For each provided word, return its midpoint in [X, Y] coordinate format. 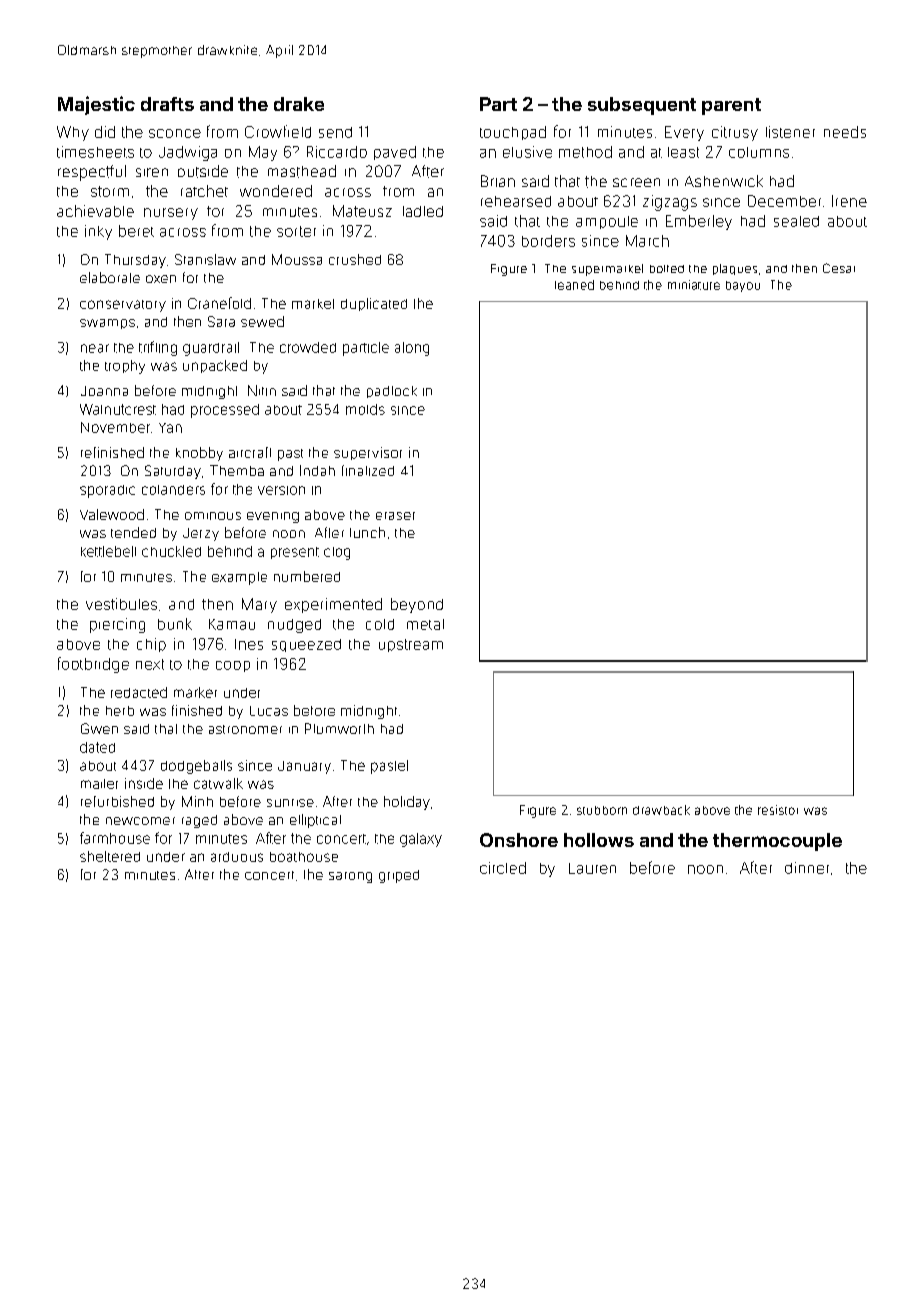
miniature [694, 285]
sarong [350, 877]
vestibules [121, 604]
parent [731, 106]
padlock [392, 392]
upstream [411, 645]
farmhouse [115, 838]
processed [225, 411]
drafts [167, 104]
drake [299, 104]
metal [425, 624]
